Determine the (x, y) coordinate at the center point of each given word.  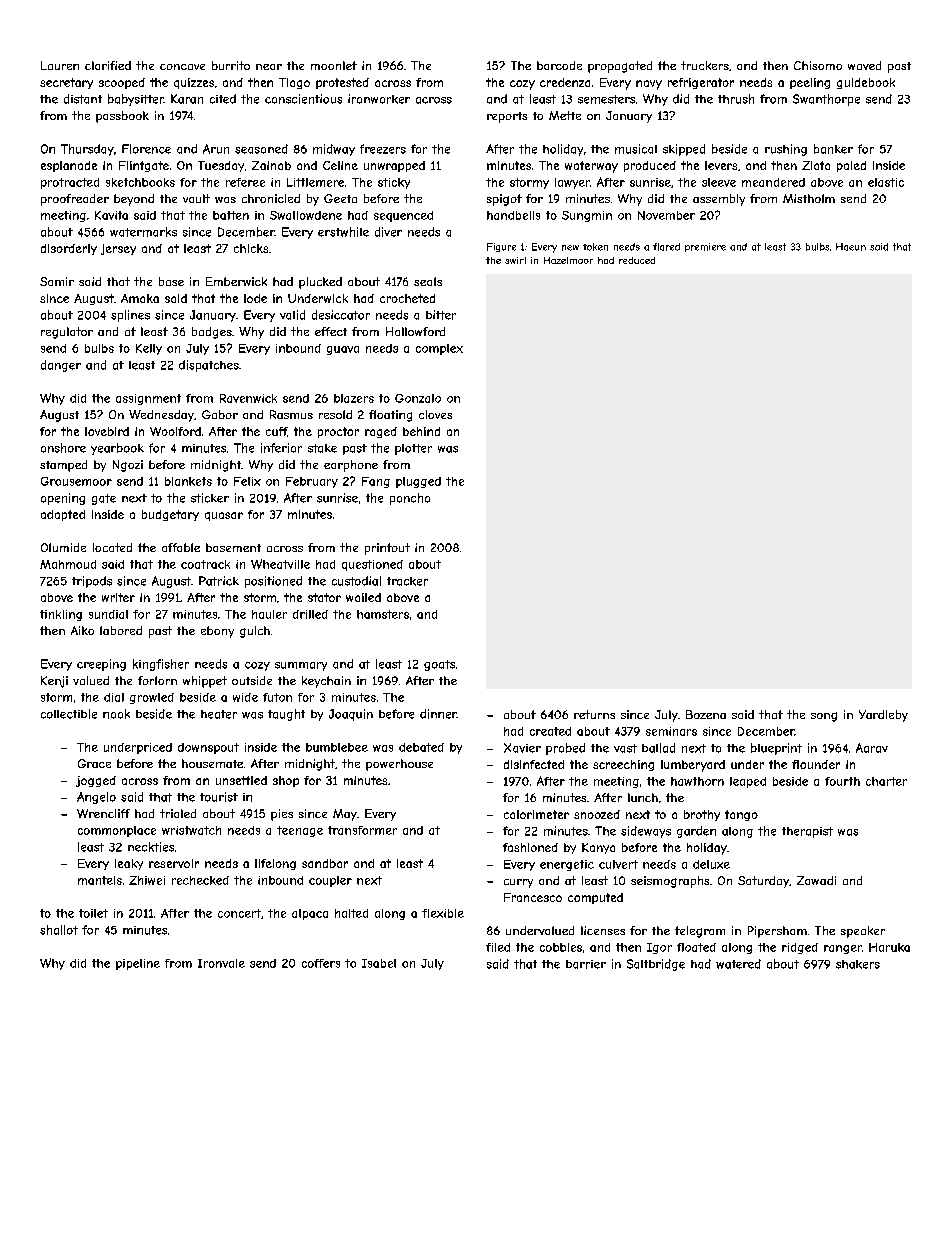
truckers (705, 65)
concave (182, 67)
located (112, 547)
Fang (376, 482)
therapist (807, 832)
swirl (515, 260)
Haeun (851, 247)
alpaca (310, 914)
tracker (407, 581)
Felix (247, 481)
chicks (251, 248)
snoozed (597, 814)
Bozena (706, 714)
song (824, 717)
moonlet (334, 65)
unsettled (241, 780)
